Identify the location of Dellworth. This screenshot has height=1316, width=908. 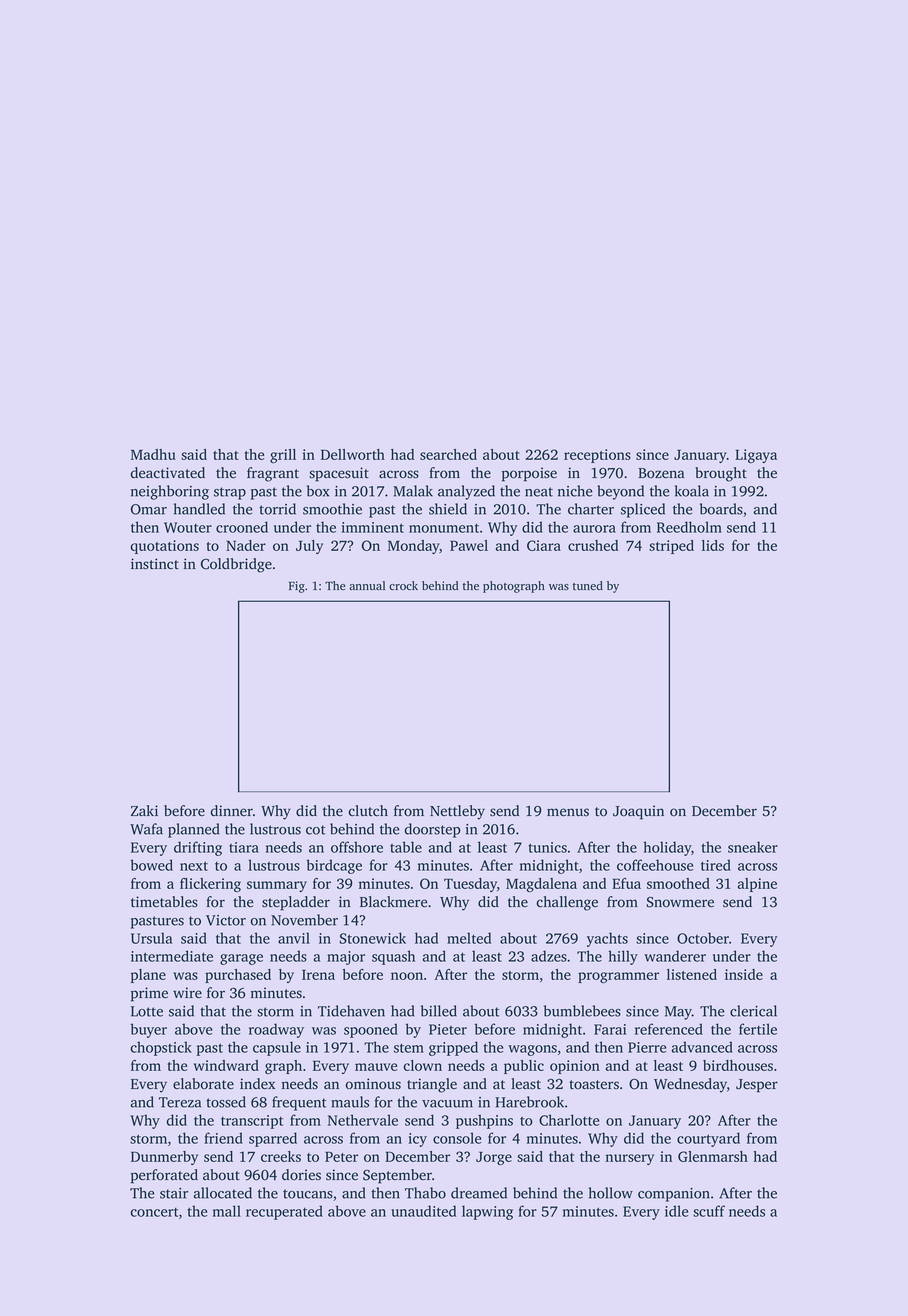
(353, 454).
